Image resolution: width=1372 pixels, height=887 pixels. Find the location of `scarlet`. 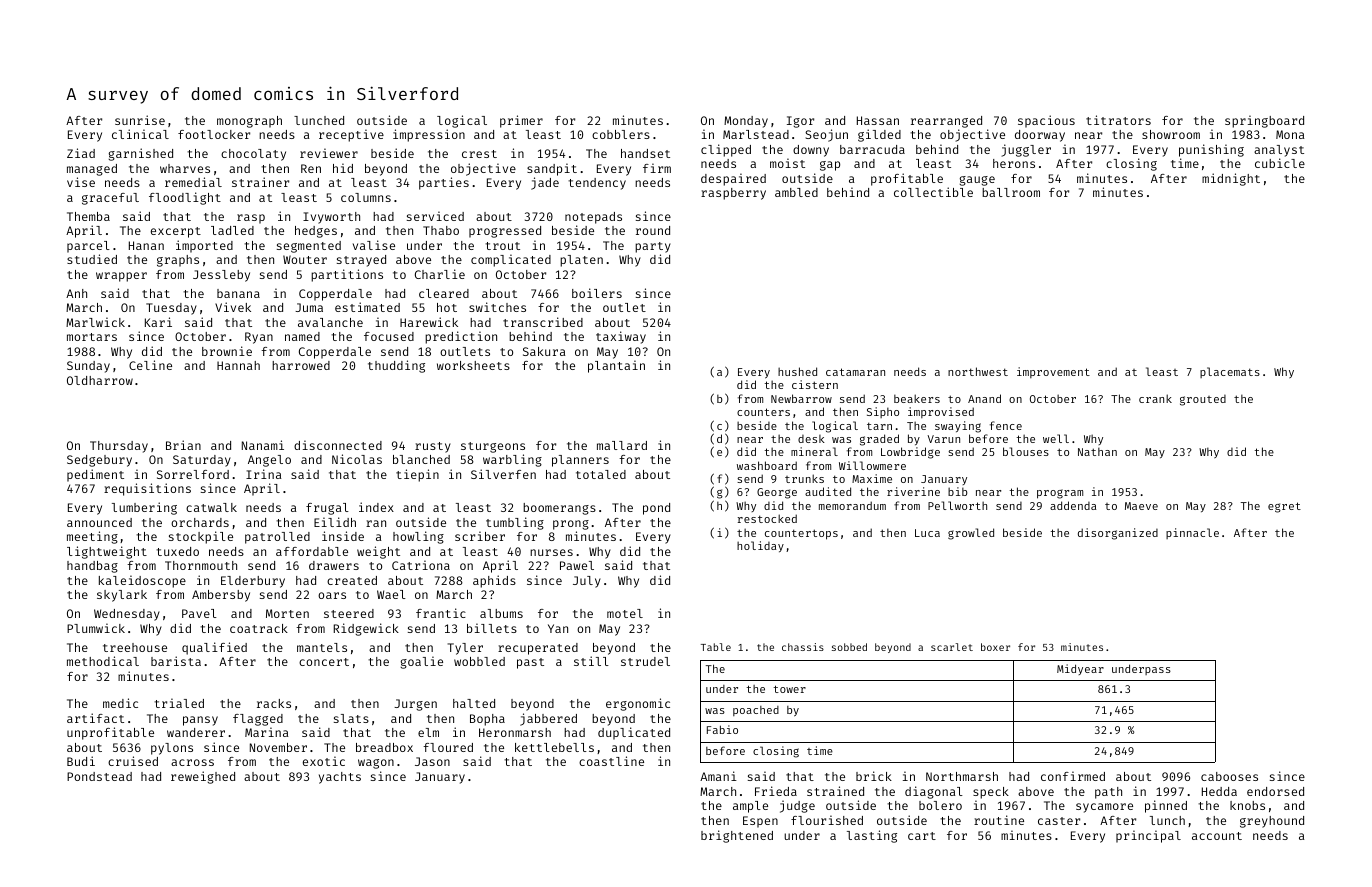

scarlet is located at coordinates (952, 647).
